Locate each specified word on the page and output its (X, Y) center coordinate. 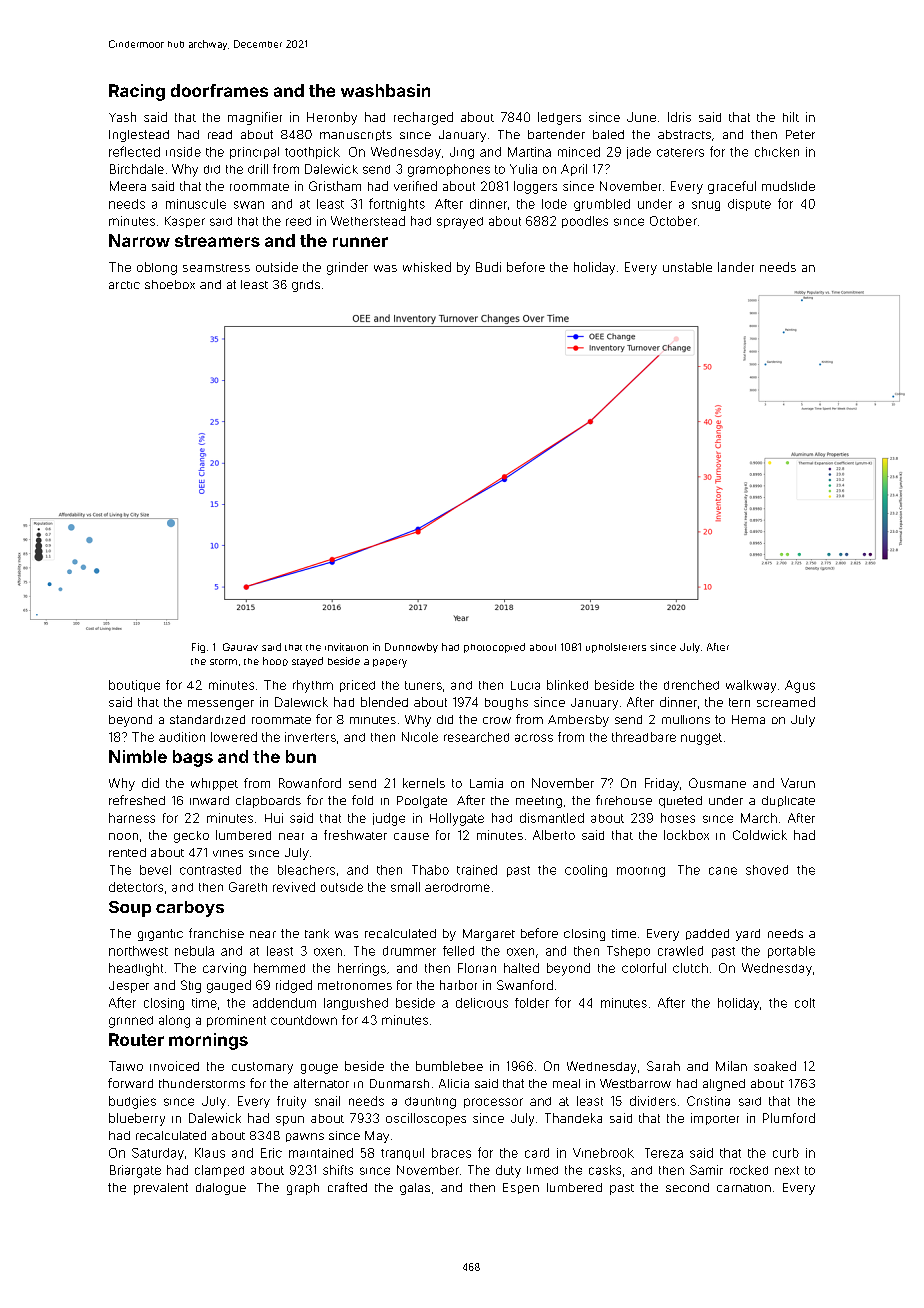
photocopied (494, 648)
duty (508, 1171)
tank (317, 933)
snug (706, 206)
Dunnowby (411, 648)
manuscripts (356, 135)
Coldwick (760, 835)
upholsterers (616, 648)
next (787, 1170)
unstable (687, 267)
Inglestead (139, 136)
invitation (346, 647)
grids (306, 286)
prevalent (161, 1189)
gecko (191, 837)
